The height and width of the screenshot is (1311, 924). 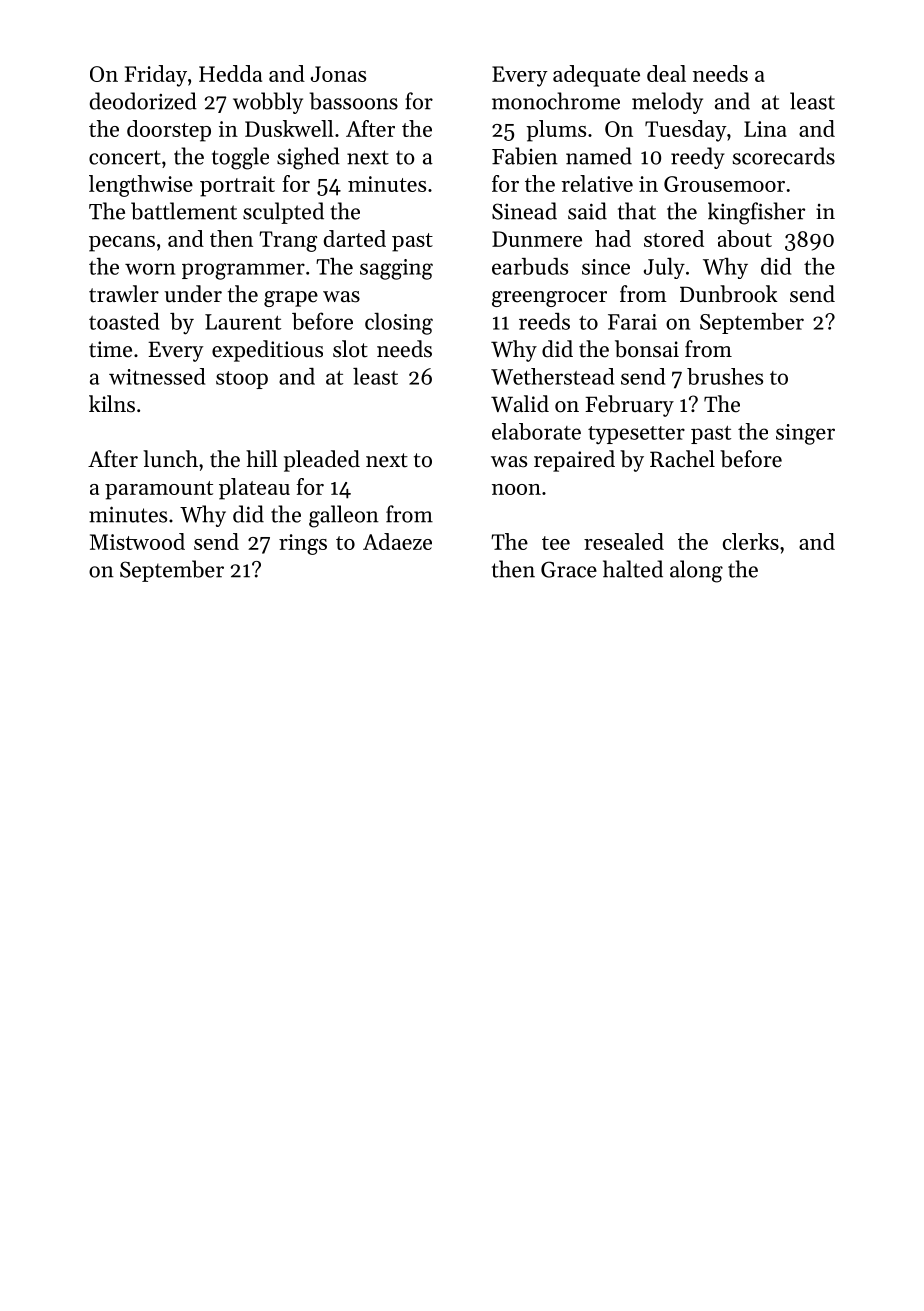 I want to click on Jonas, so click(x=338, y=74).
